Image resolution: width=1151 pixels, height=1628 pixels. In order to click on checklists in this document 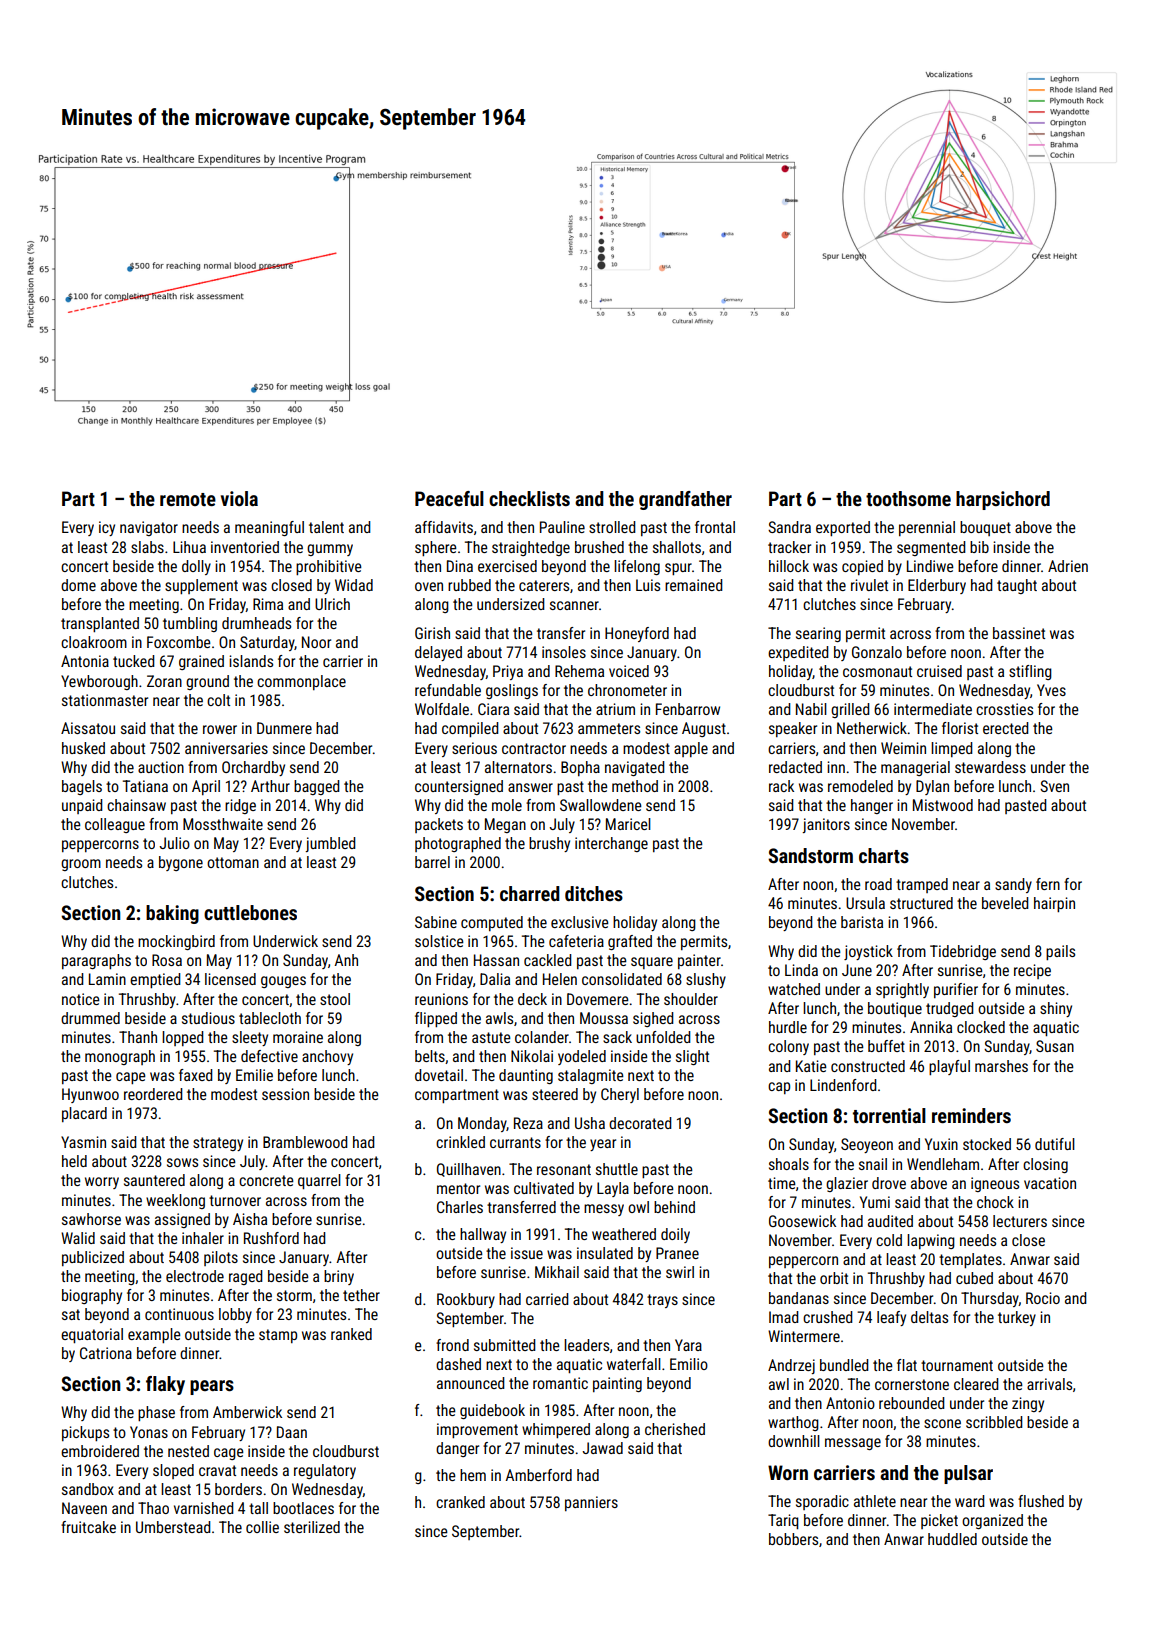, I will do `click(529, 498)`.
